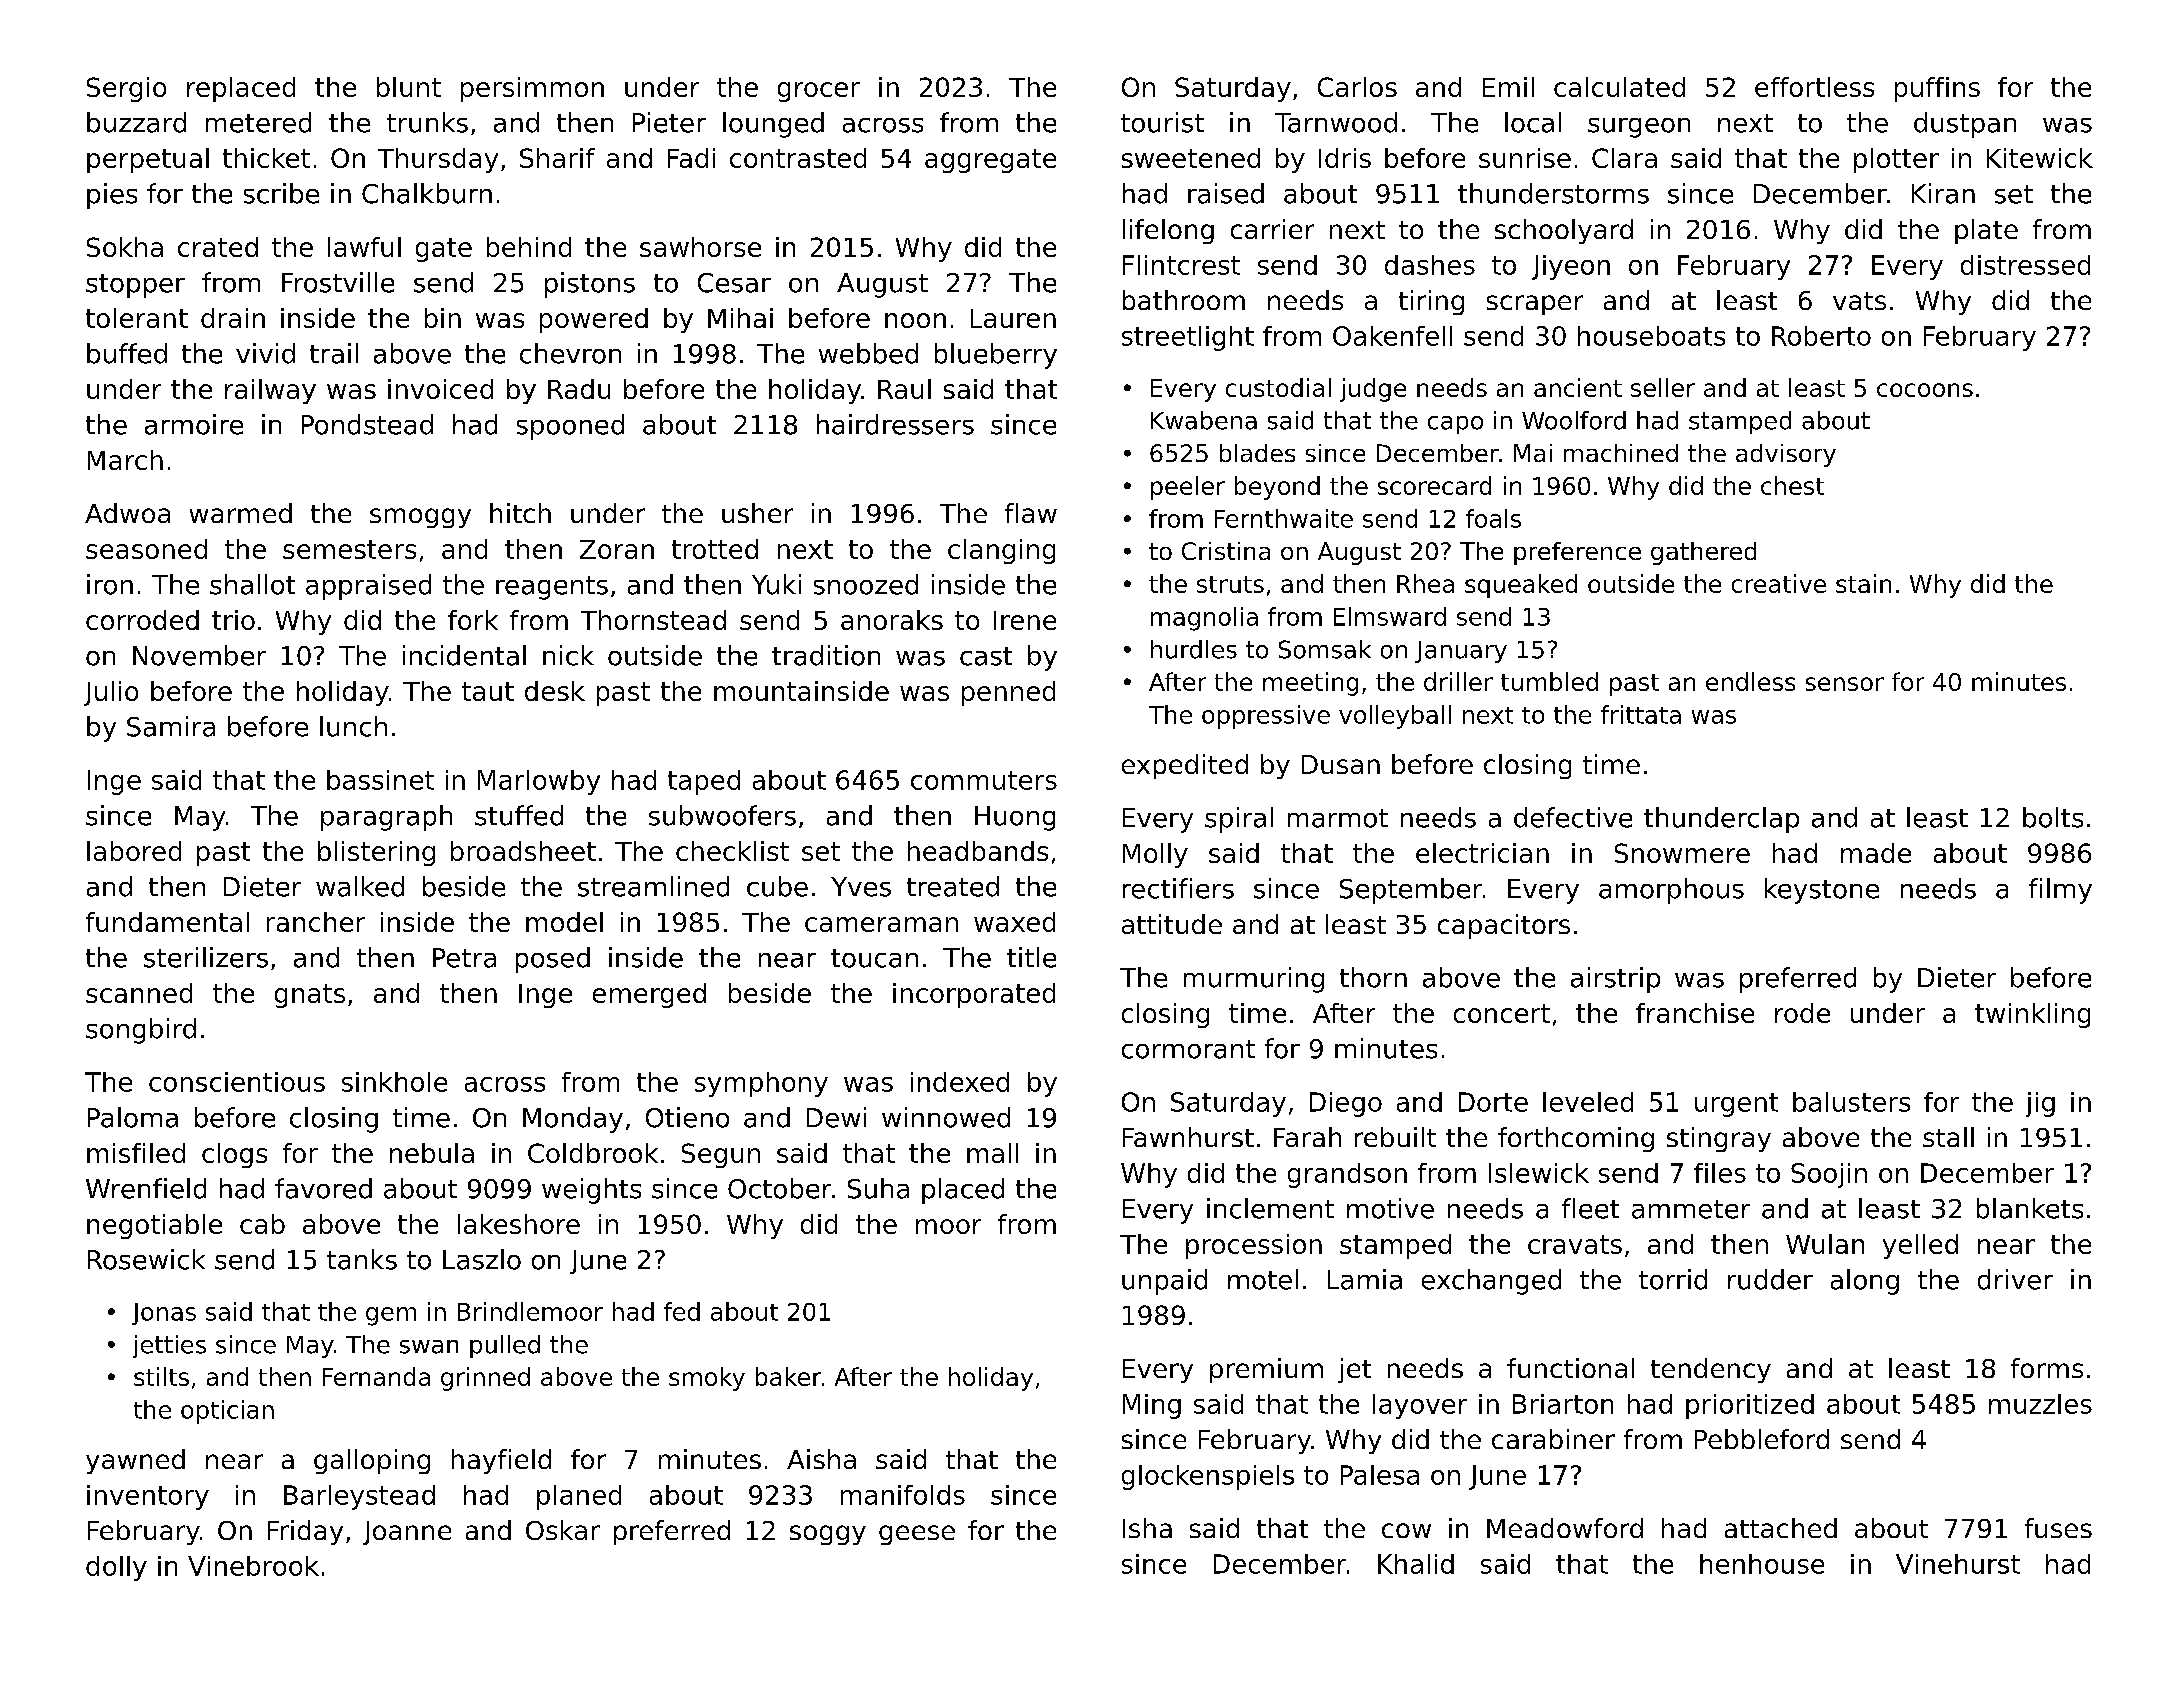 The width and height of the screenshot is (2178, 1683). What do you see at coordinates (394, 1082) in the screenshot?
I see `sinkhole` at bounding box center [394, 1082].
